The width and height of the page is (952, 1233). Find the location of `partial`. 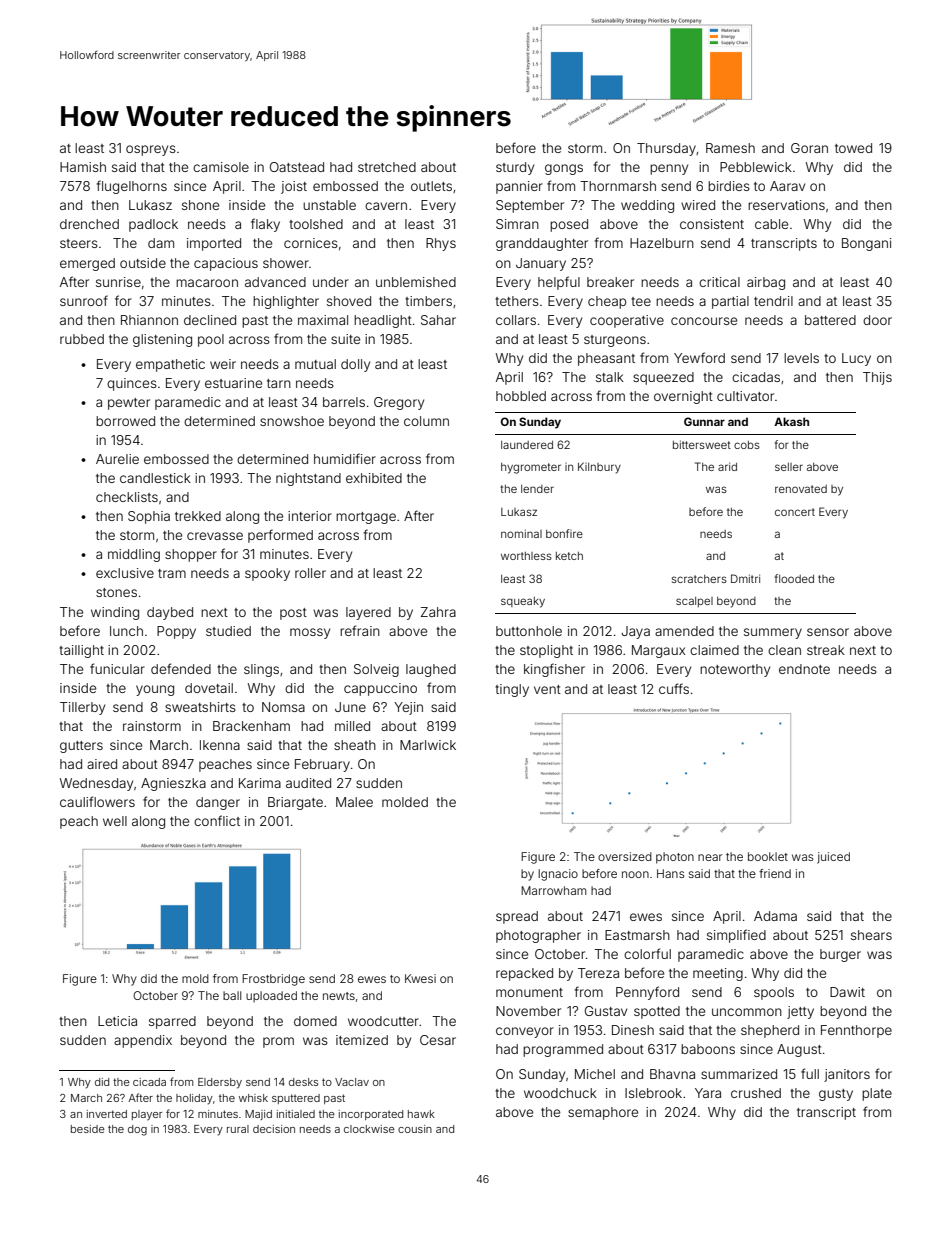

partial is located at coordinates (730, 302).
